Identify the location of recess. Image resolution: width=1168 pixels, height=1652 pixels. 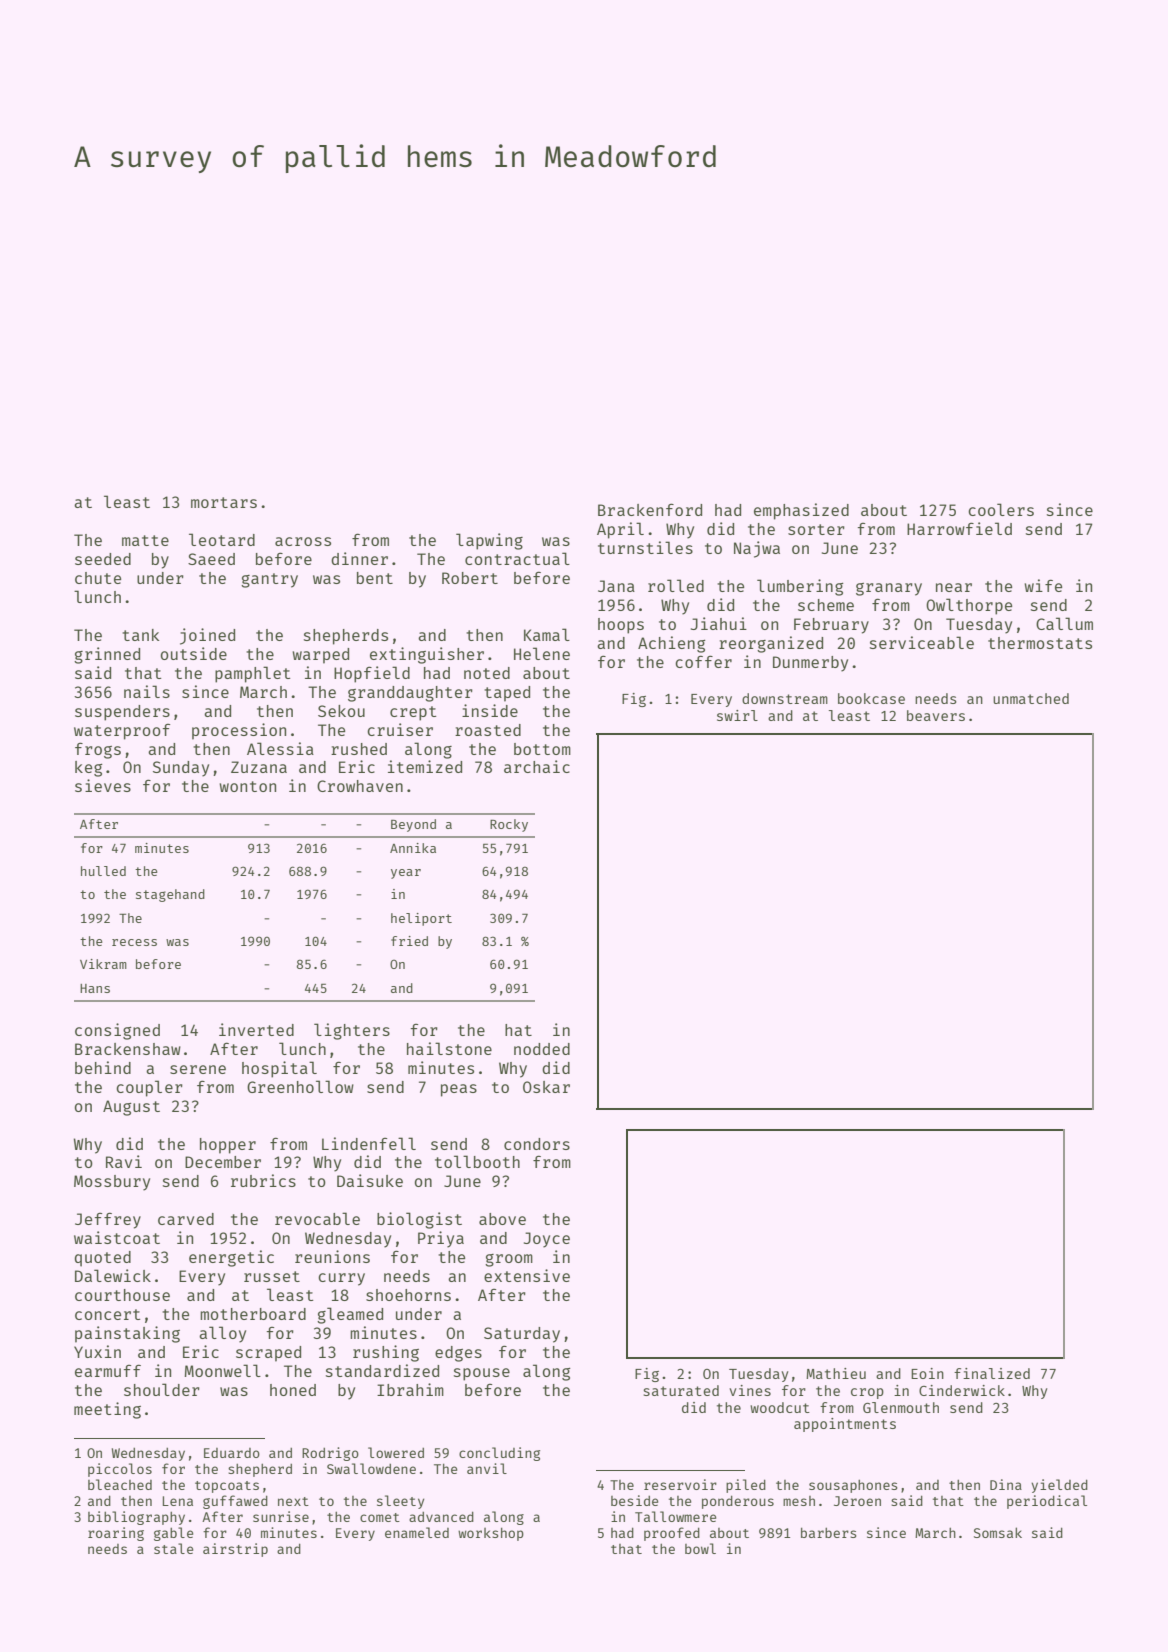
(134, 942).
